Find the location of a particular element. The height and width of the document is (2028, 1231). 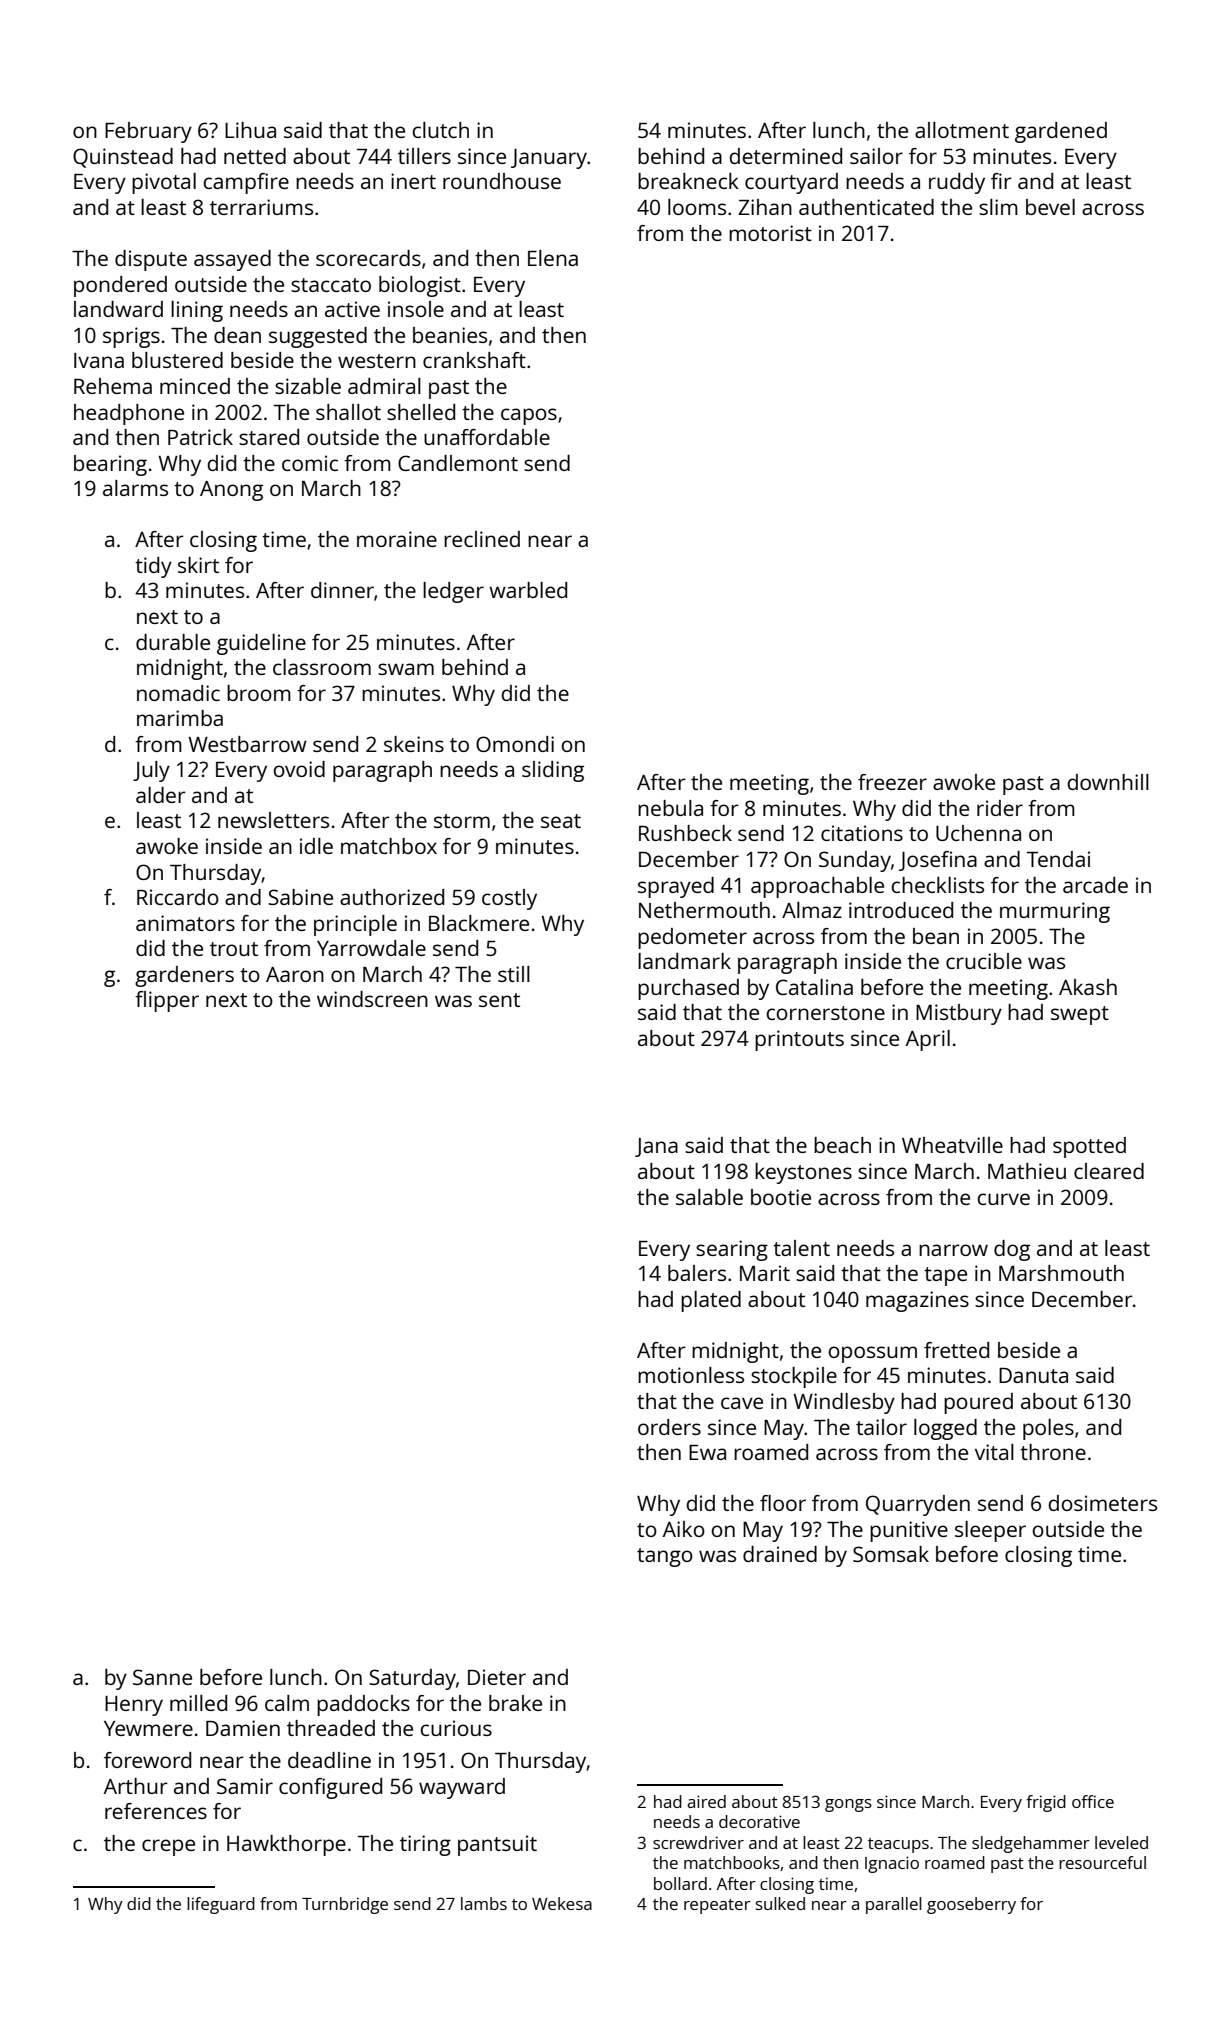

stared is located at coordinates (269, 437).
